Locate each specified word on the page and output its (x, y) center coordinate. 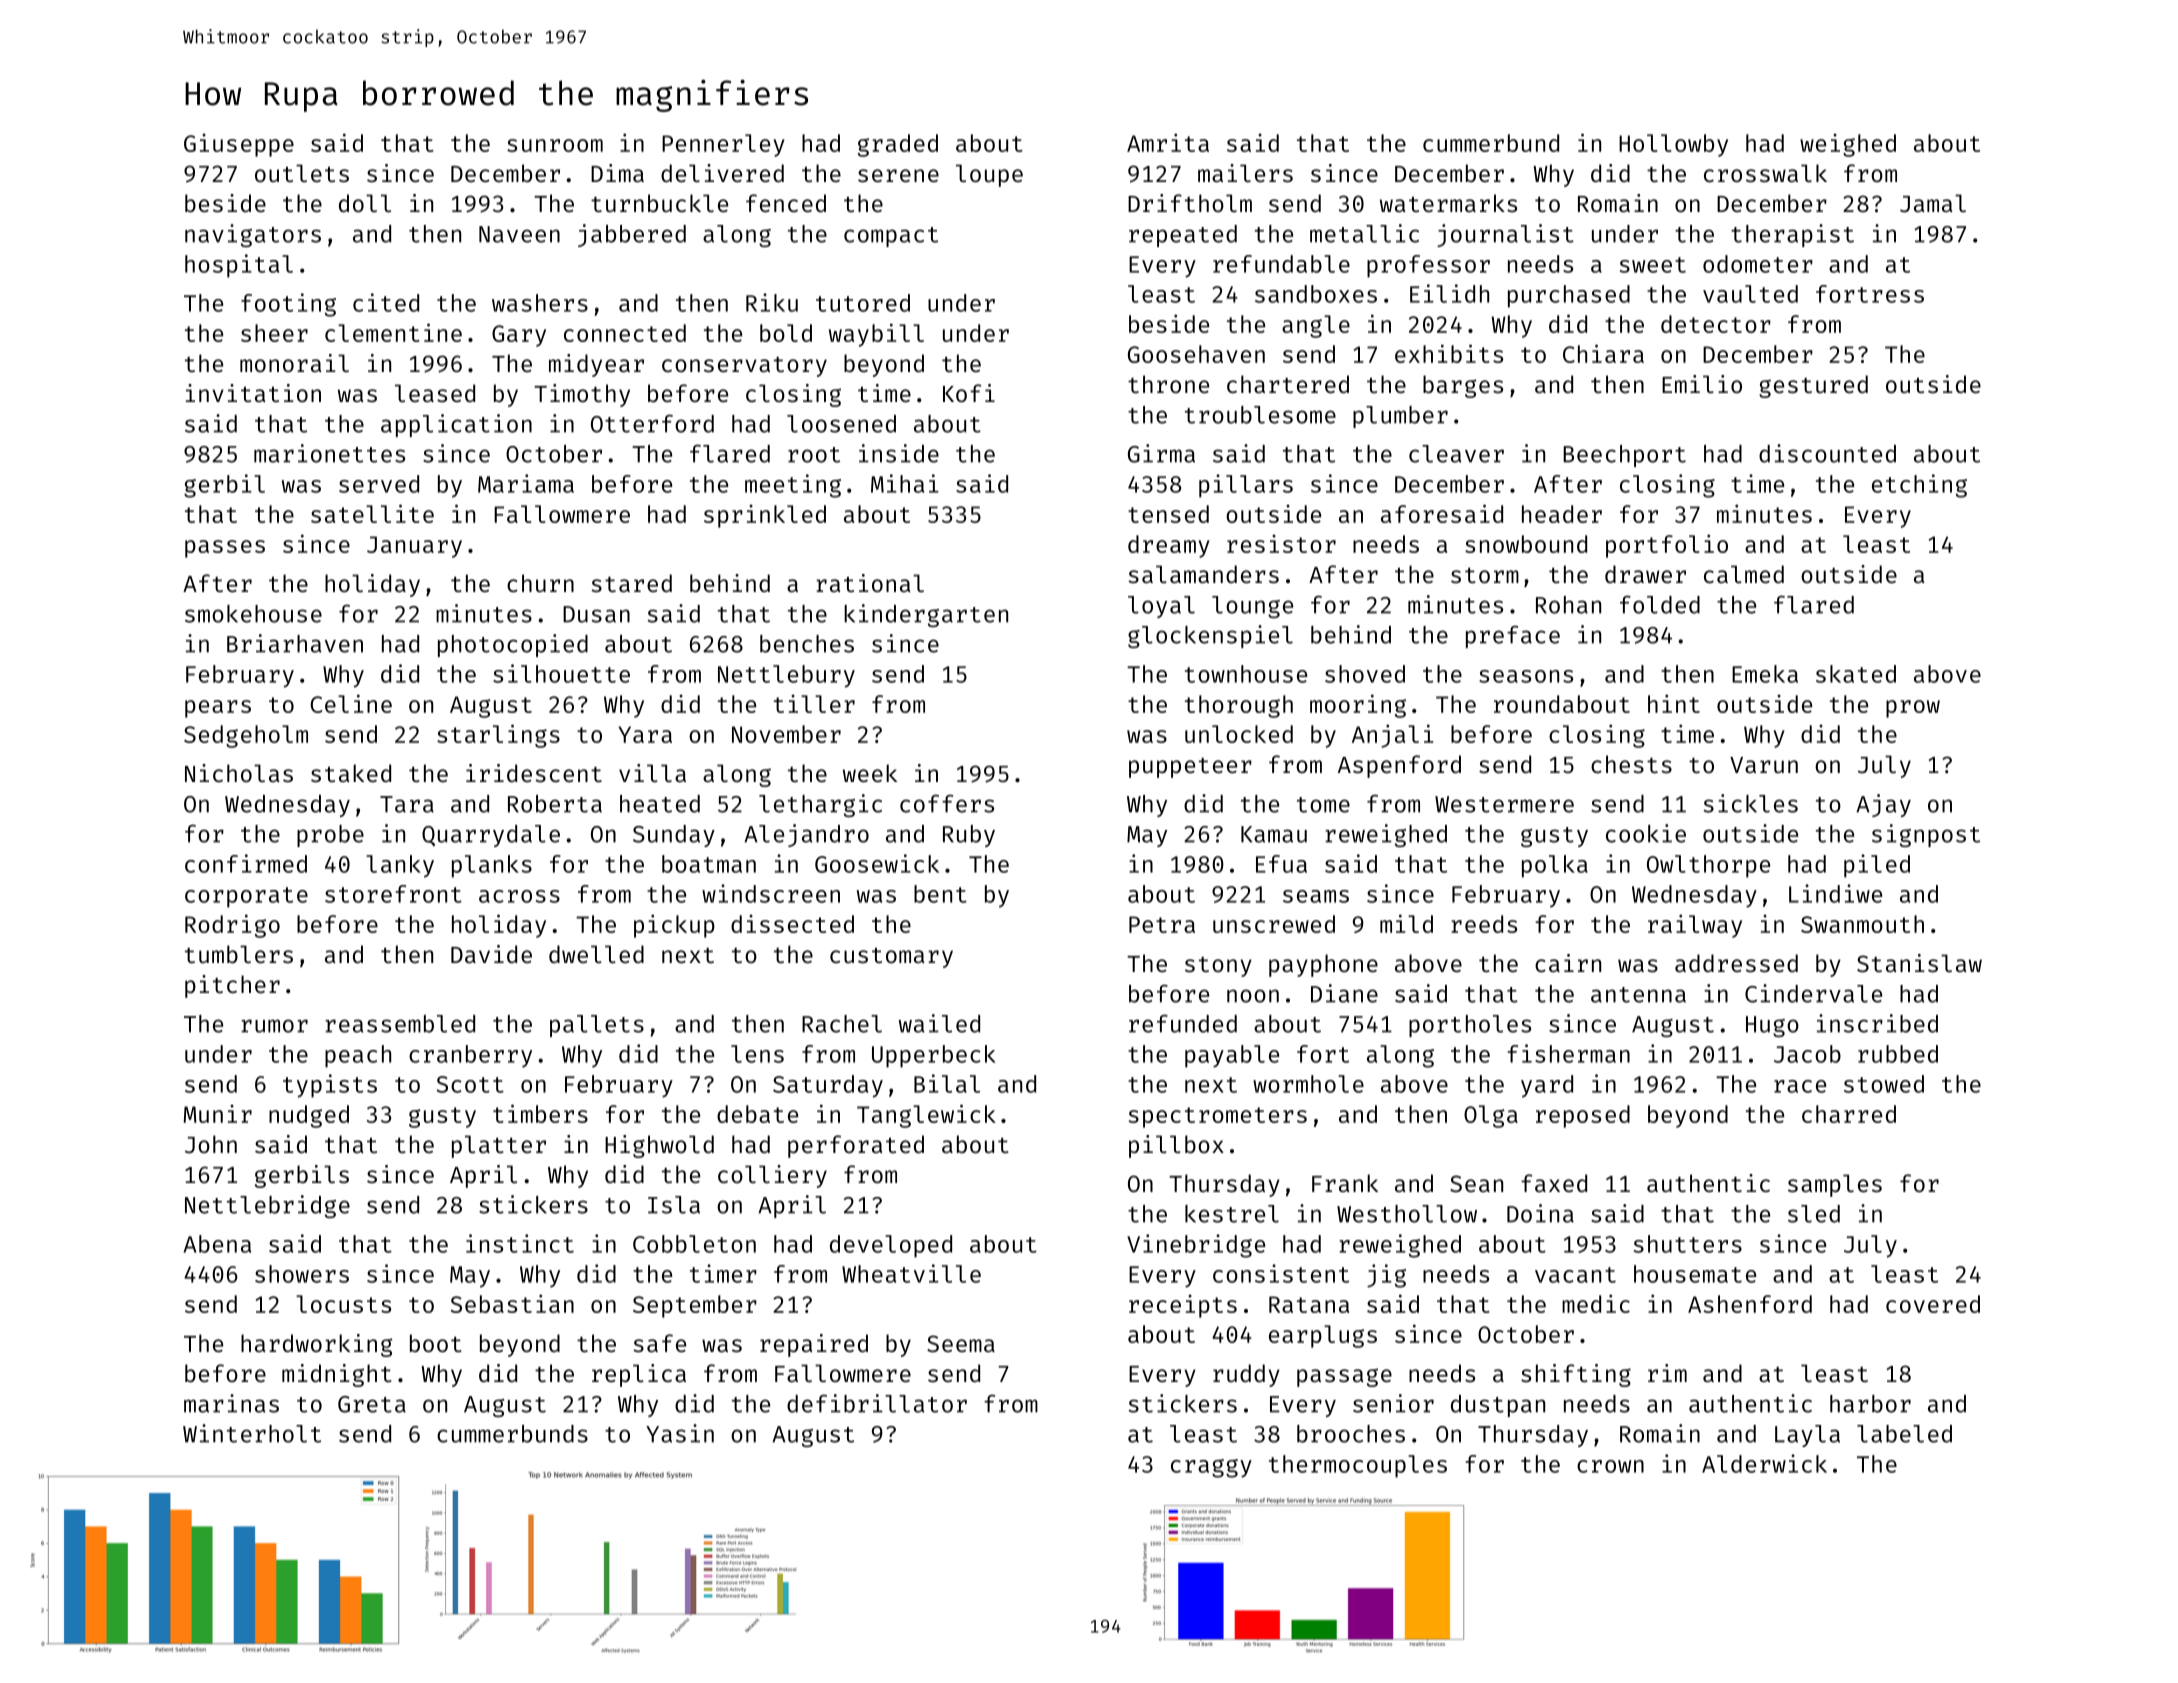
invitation (253, 393)
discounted (1827, 453)
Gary (519, 336)
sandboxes (1316, 294)
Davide (491, 954)
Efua (1281, 864)
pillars (1246, 486)
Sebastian (512, 1303)
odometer (1758, 264)
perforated (856, 1146)
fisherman (1568, 1053)
